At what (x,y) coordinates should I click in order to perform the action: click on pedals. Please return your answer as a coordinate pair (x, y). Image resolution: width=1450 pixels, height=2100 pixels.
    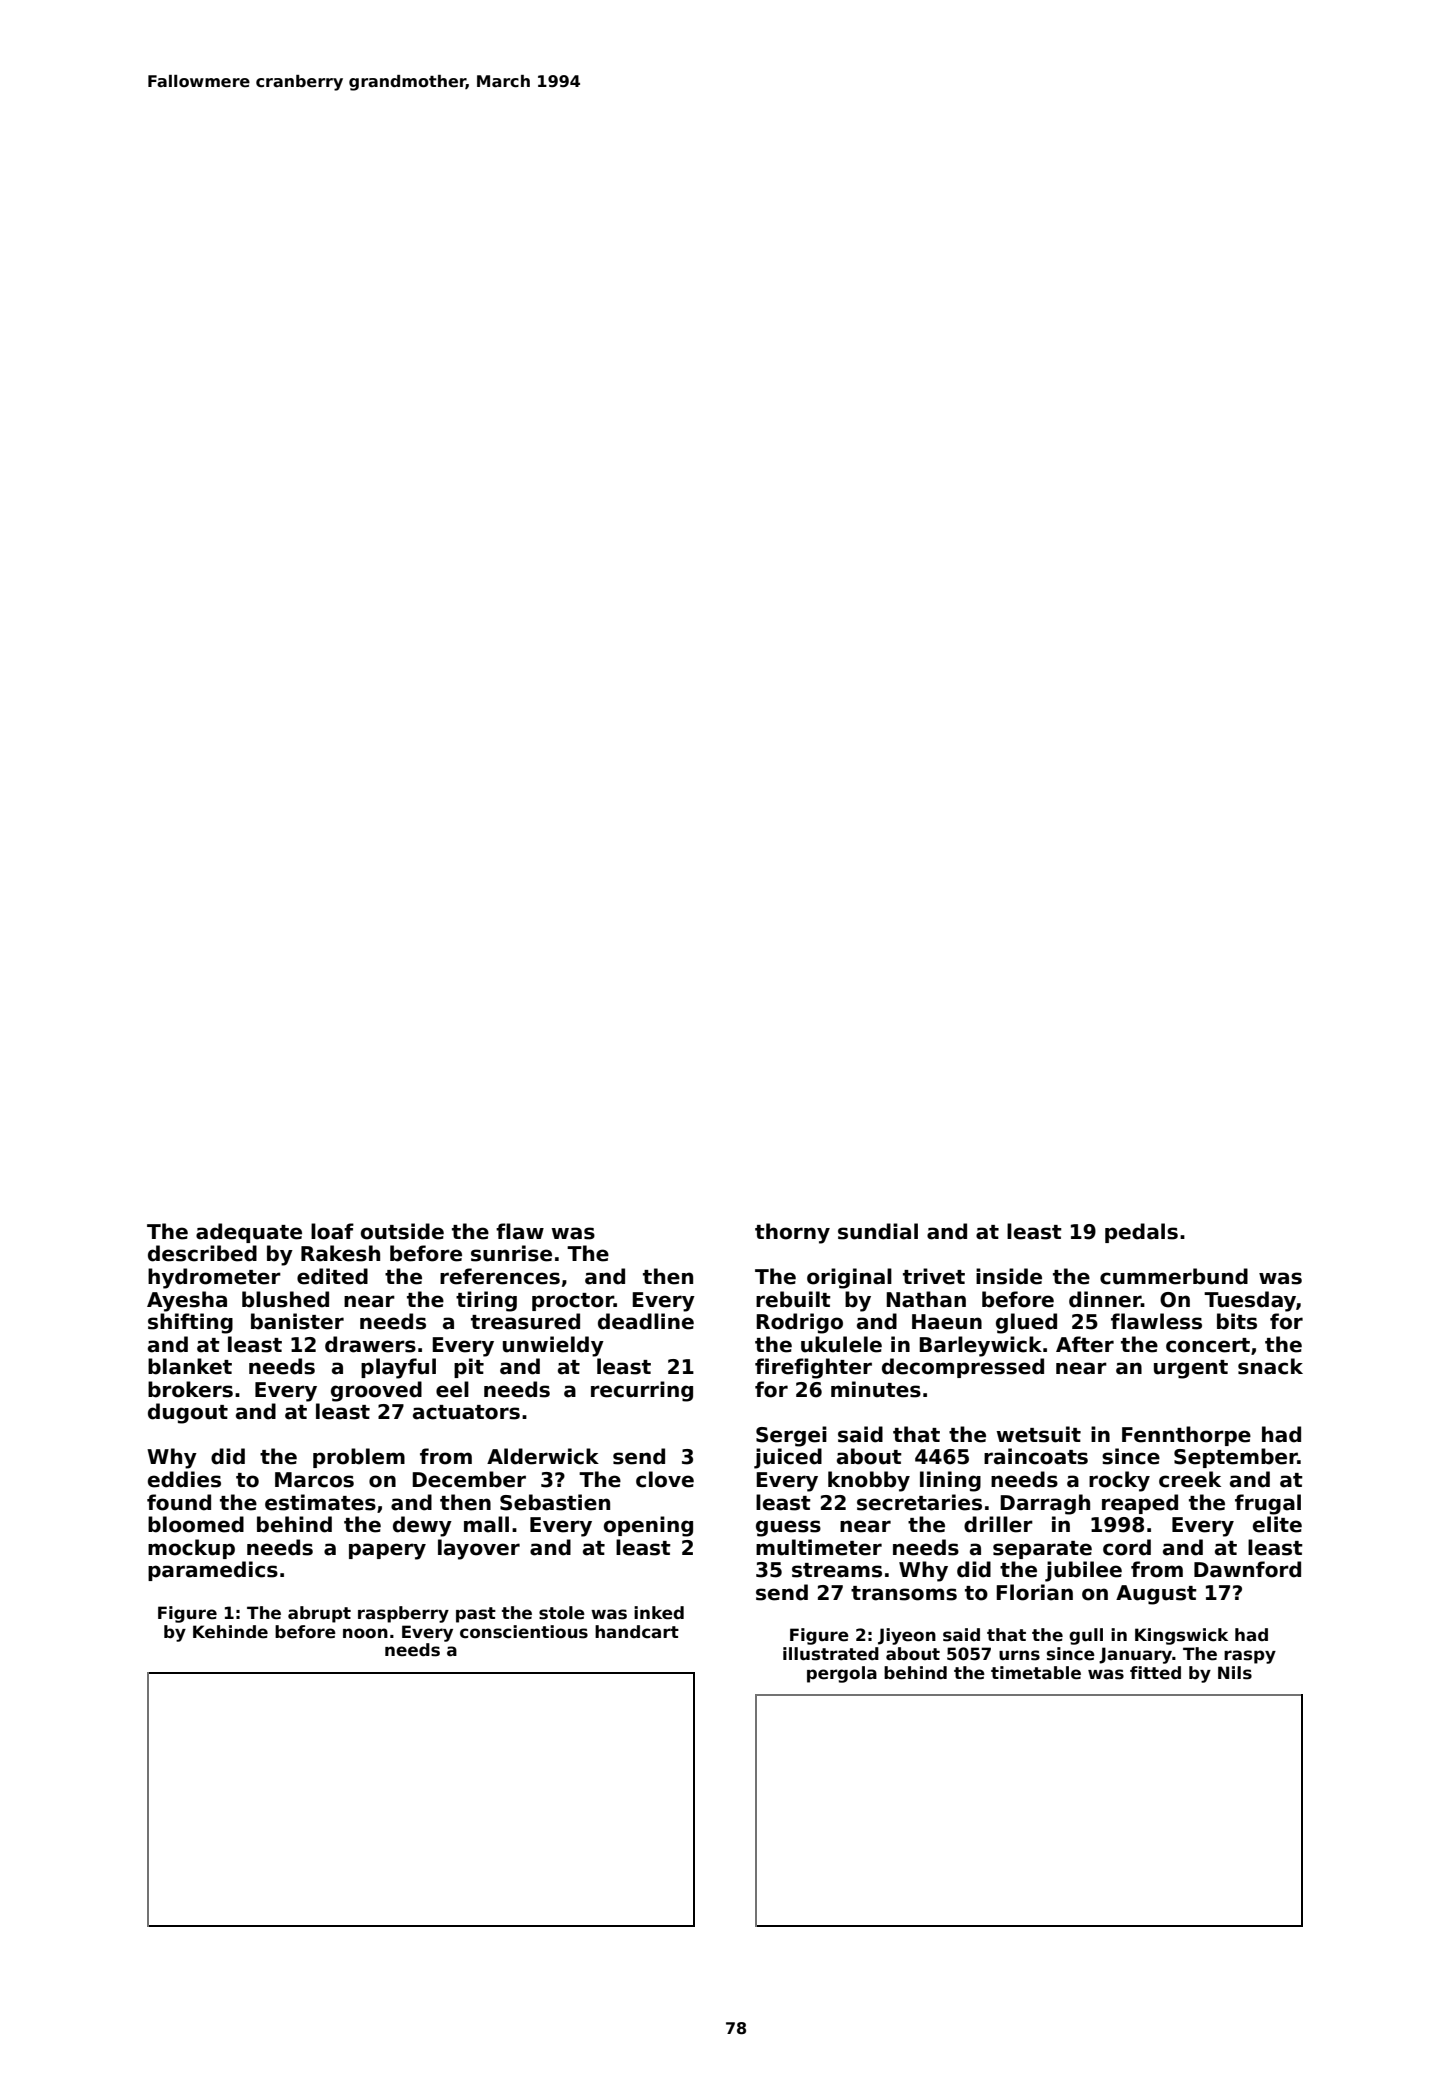
    Looking at the image, I should click on (1141, 1233).
